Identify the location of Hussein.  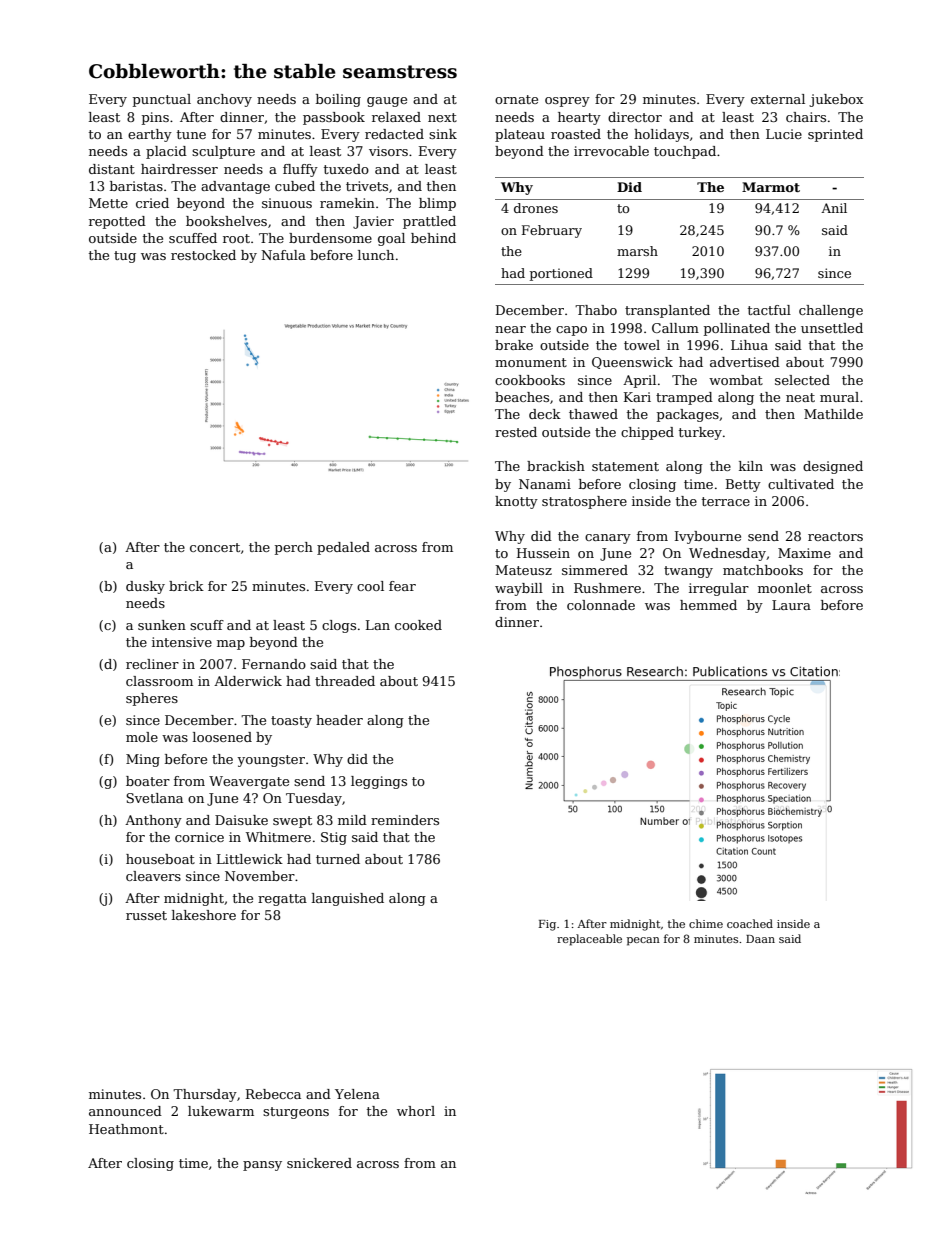
(543, 553).
